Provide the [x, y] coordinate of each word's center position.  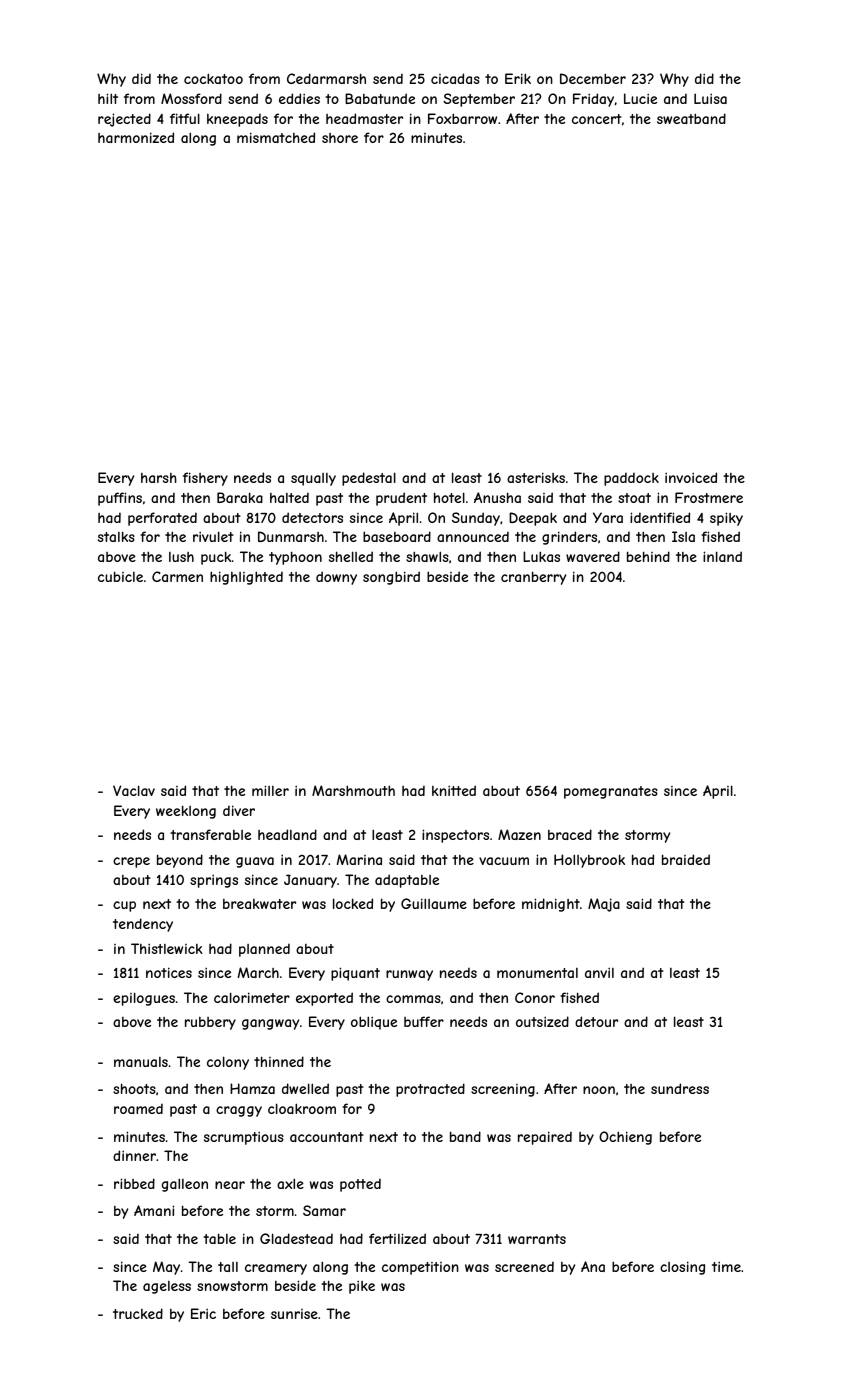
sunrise [294, 1314]
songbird [391, 578]
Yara [608, 517]
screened [524, 1266]
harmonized [136, 137]
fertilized [397, 1238]
